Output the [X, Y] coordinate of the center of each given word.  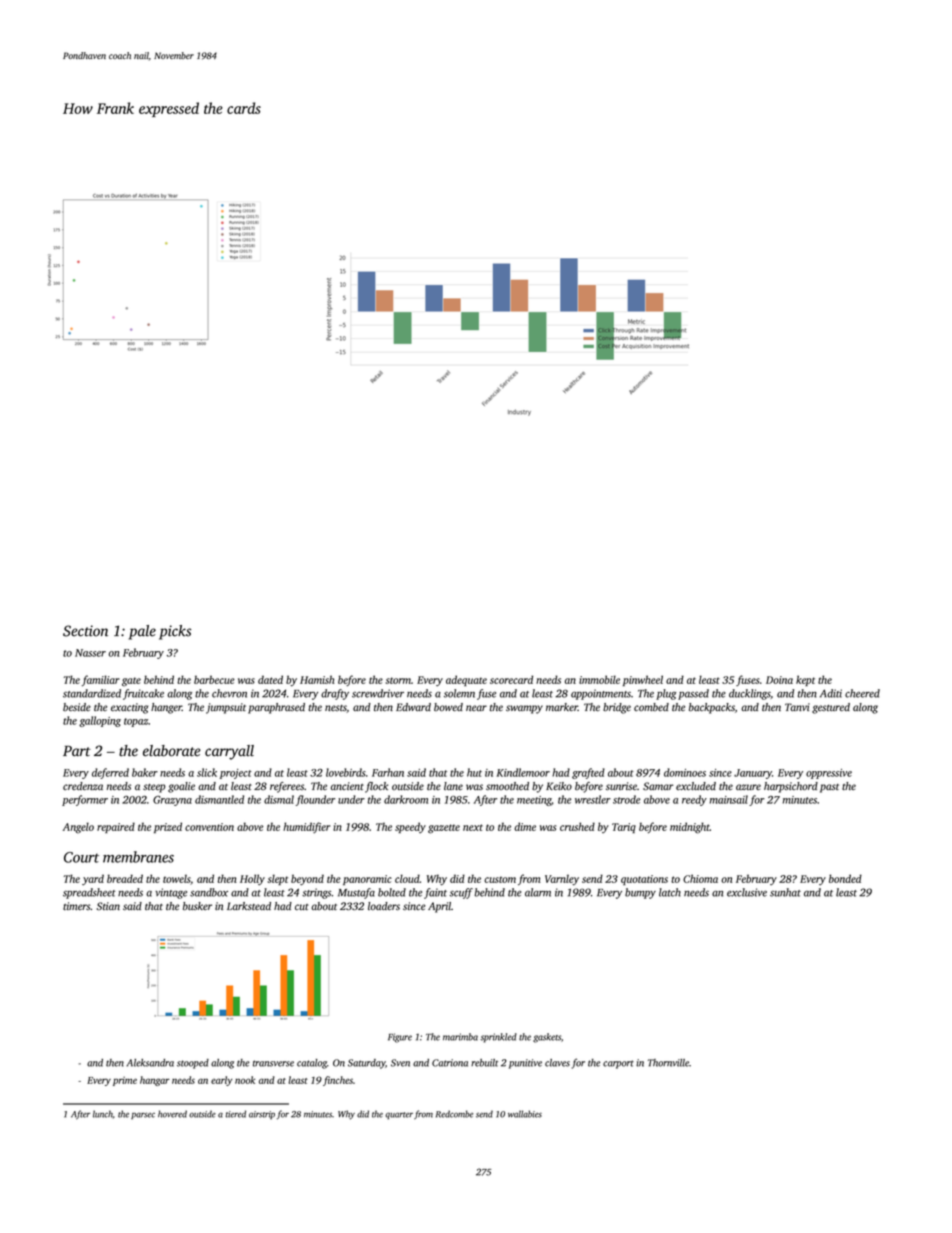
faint [435, 893]
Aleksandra [150, 1063]
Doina [779, 680]
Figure [400, 1038]
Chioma [700, 878]
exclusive [747, 892]
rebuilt [484, 1063]
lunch [103, 1114]
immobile [599, 679]
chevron [229, 693]
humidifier [306, 827]
